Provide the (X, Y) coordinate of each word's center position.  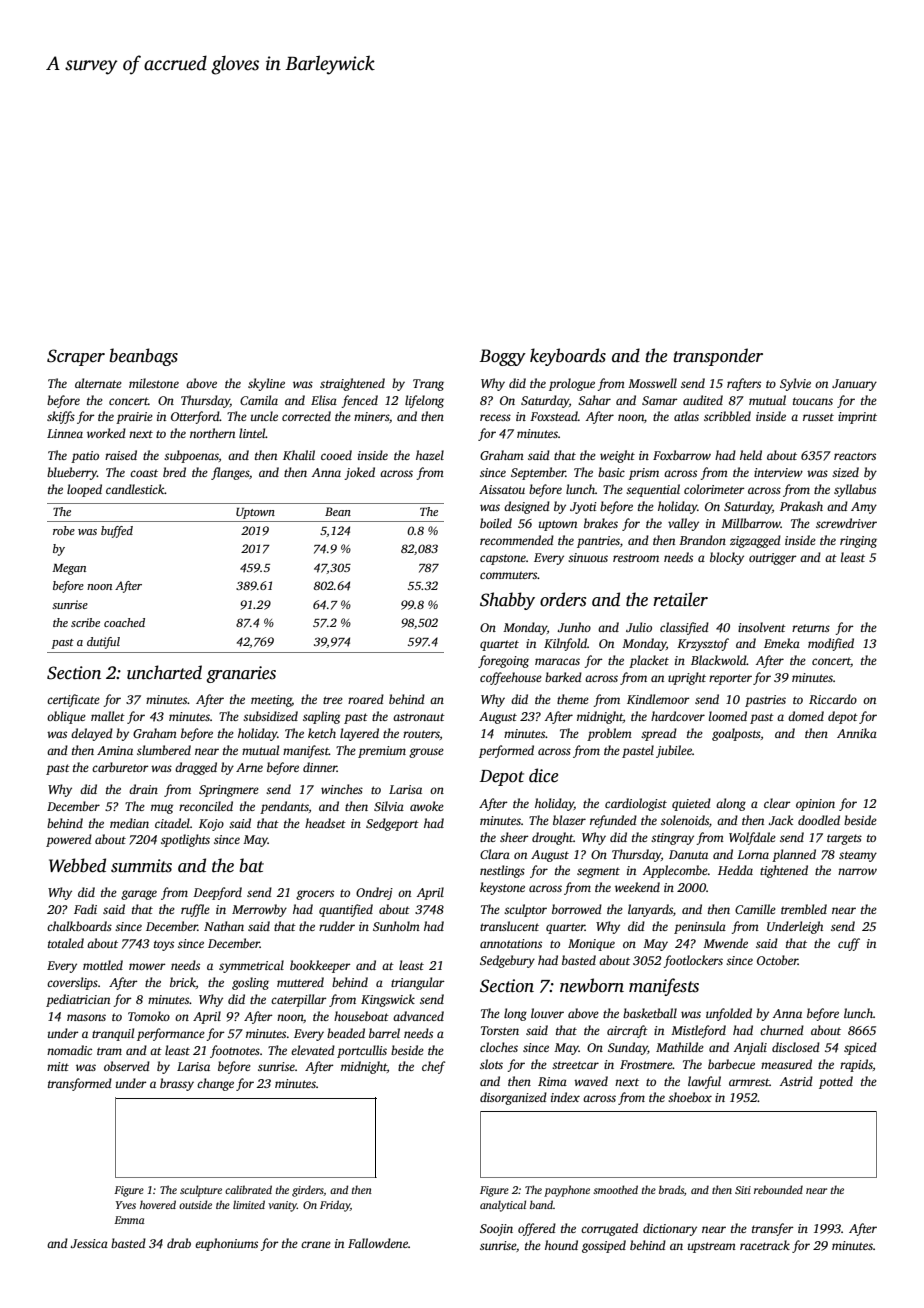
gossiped (604, 1246)
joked (359, 473)
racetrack (765, 1245)
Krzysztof (703, 644)
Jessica (89, 1243)
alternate (98, 383)
